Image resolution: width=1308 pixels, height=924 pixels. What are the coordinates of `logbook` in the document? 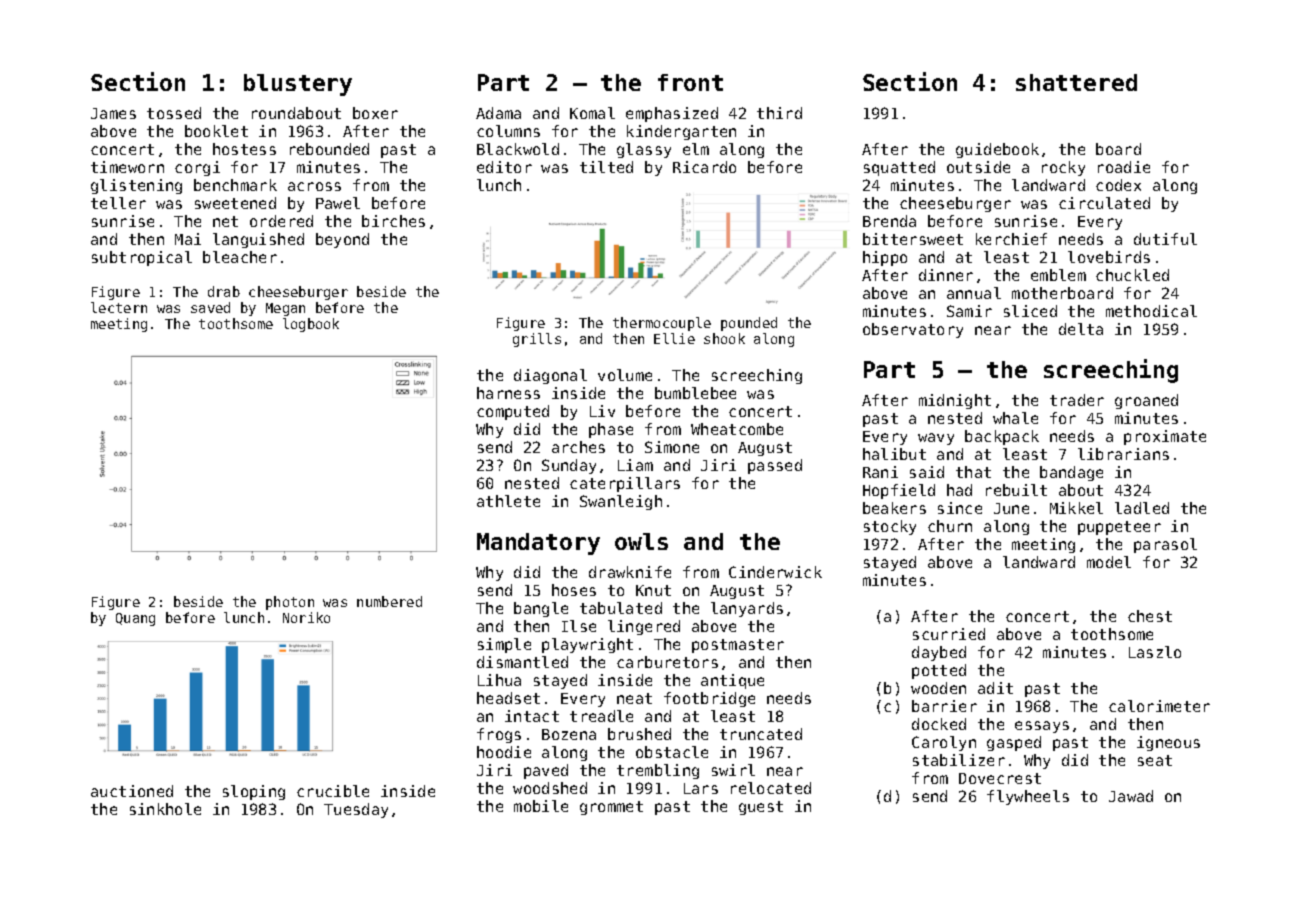 It's located at (311, 325).
